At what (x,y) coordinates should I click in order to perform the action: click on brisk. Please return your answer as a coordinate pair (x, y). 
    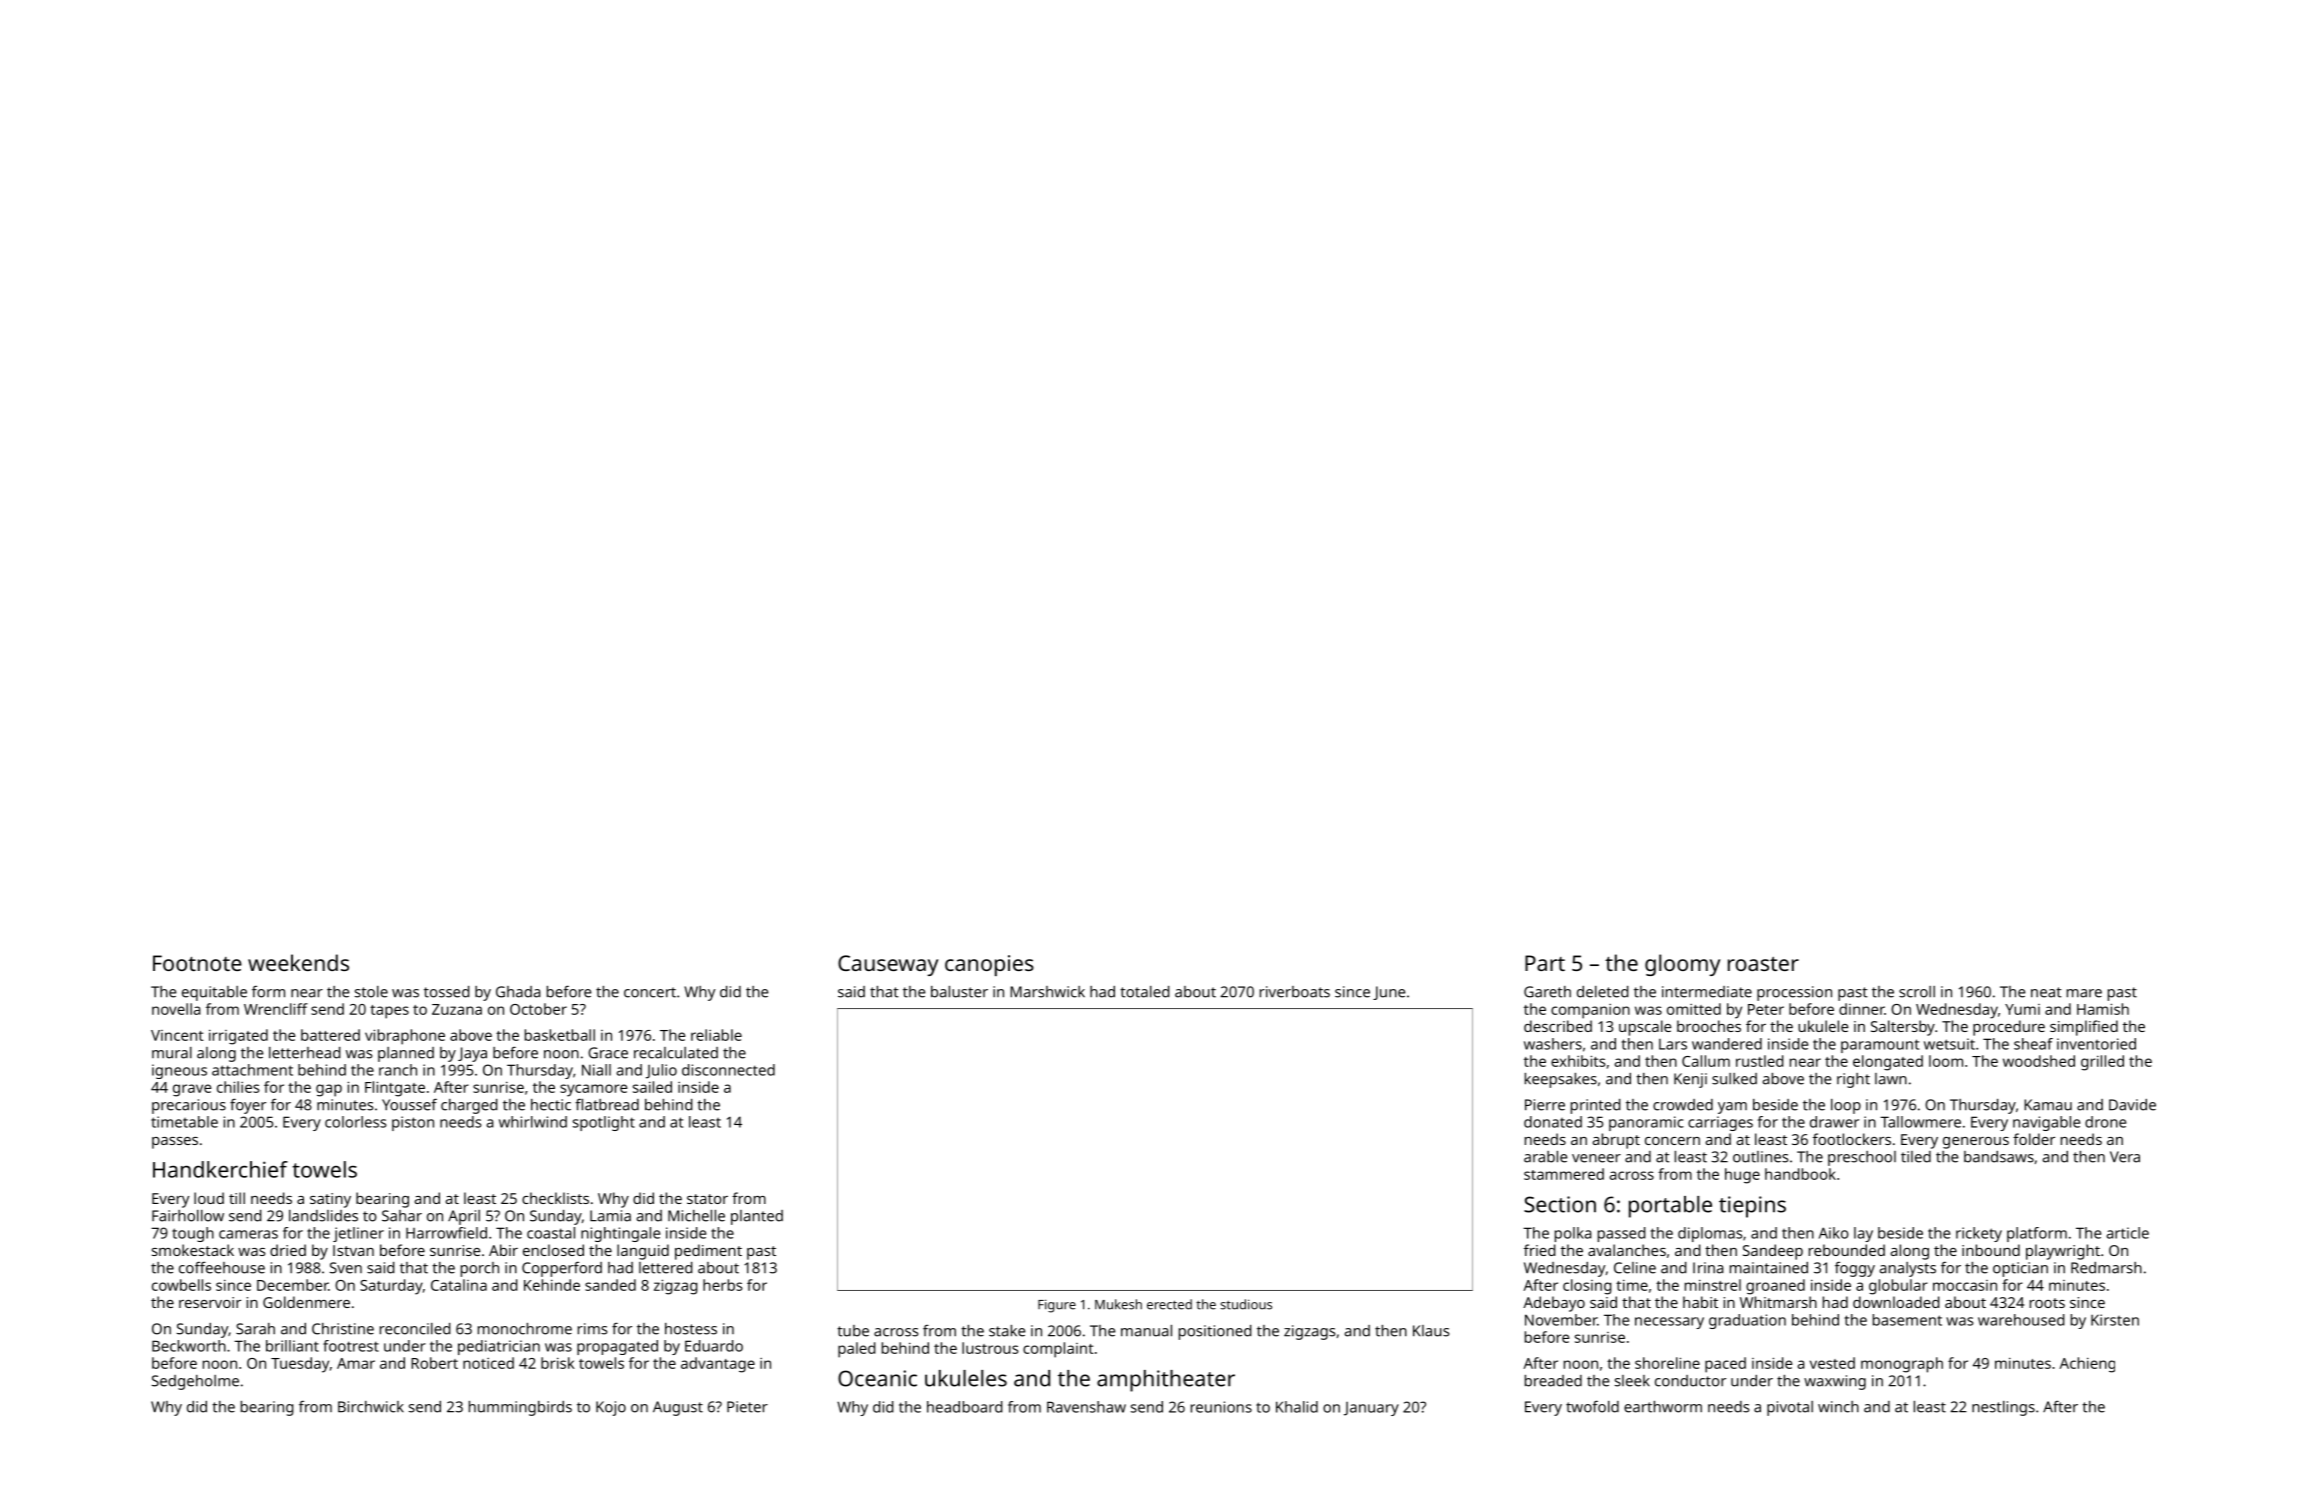
    Looking at the image, I should click on (558, 1363).
